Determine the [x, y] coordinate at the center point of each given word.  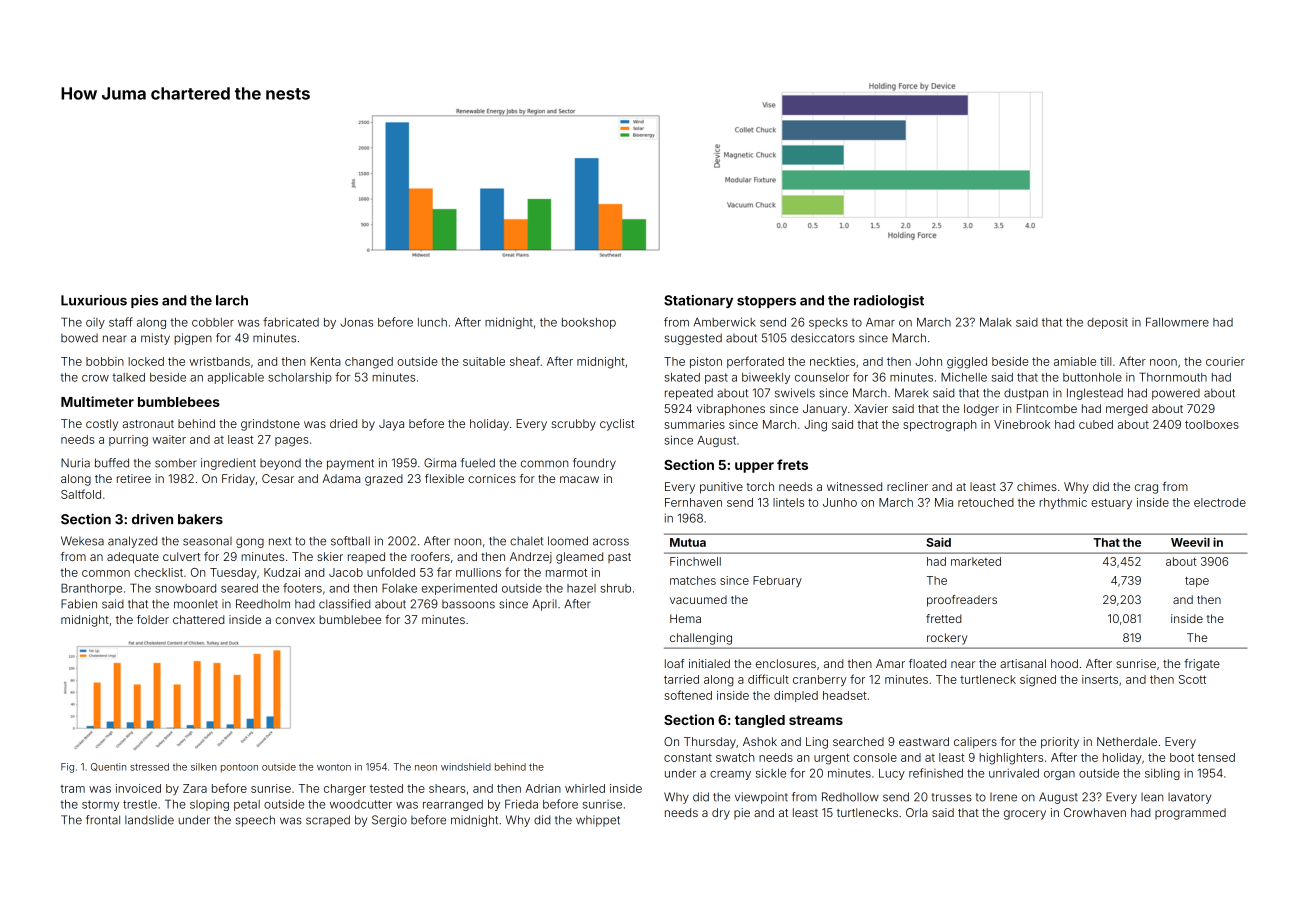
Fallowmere [1177, 322]
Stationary [698, 301]
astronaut [148, 424]
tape [1197, 582]
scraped [328, 821]
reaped [366, 557]
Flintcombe [1047, 408]
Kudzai [282, 572]
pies [144, 301]
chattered [198, 619]
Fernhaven [693, 502]
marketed [976, 561]
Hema [685, 618]
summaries [694, 424]
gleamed [579, 558]
